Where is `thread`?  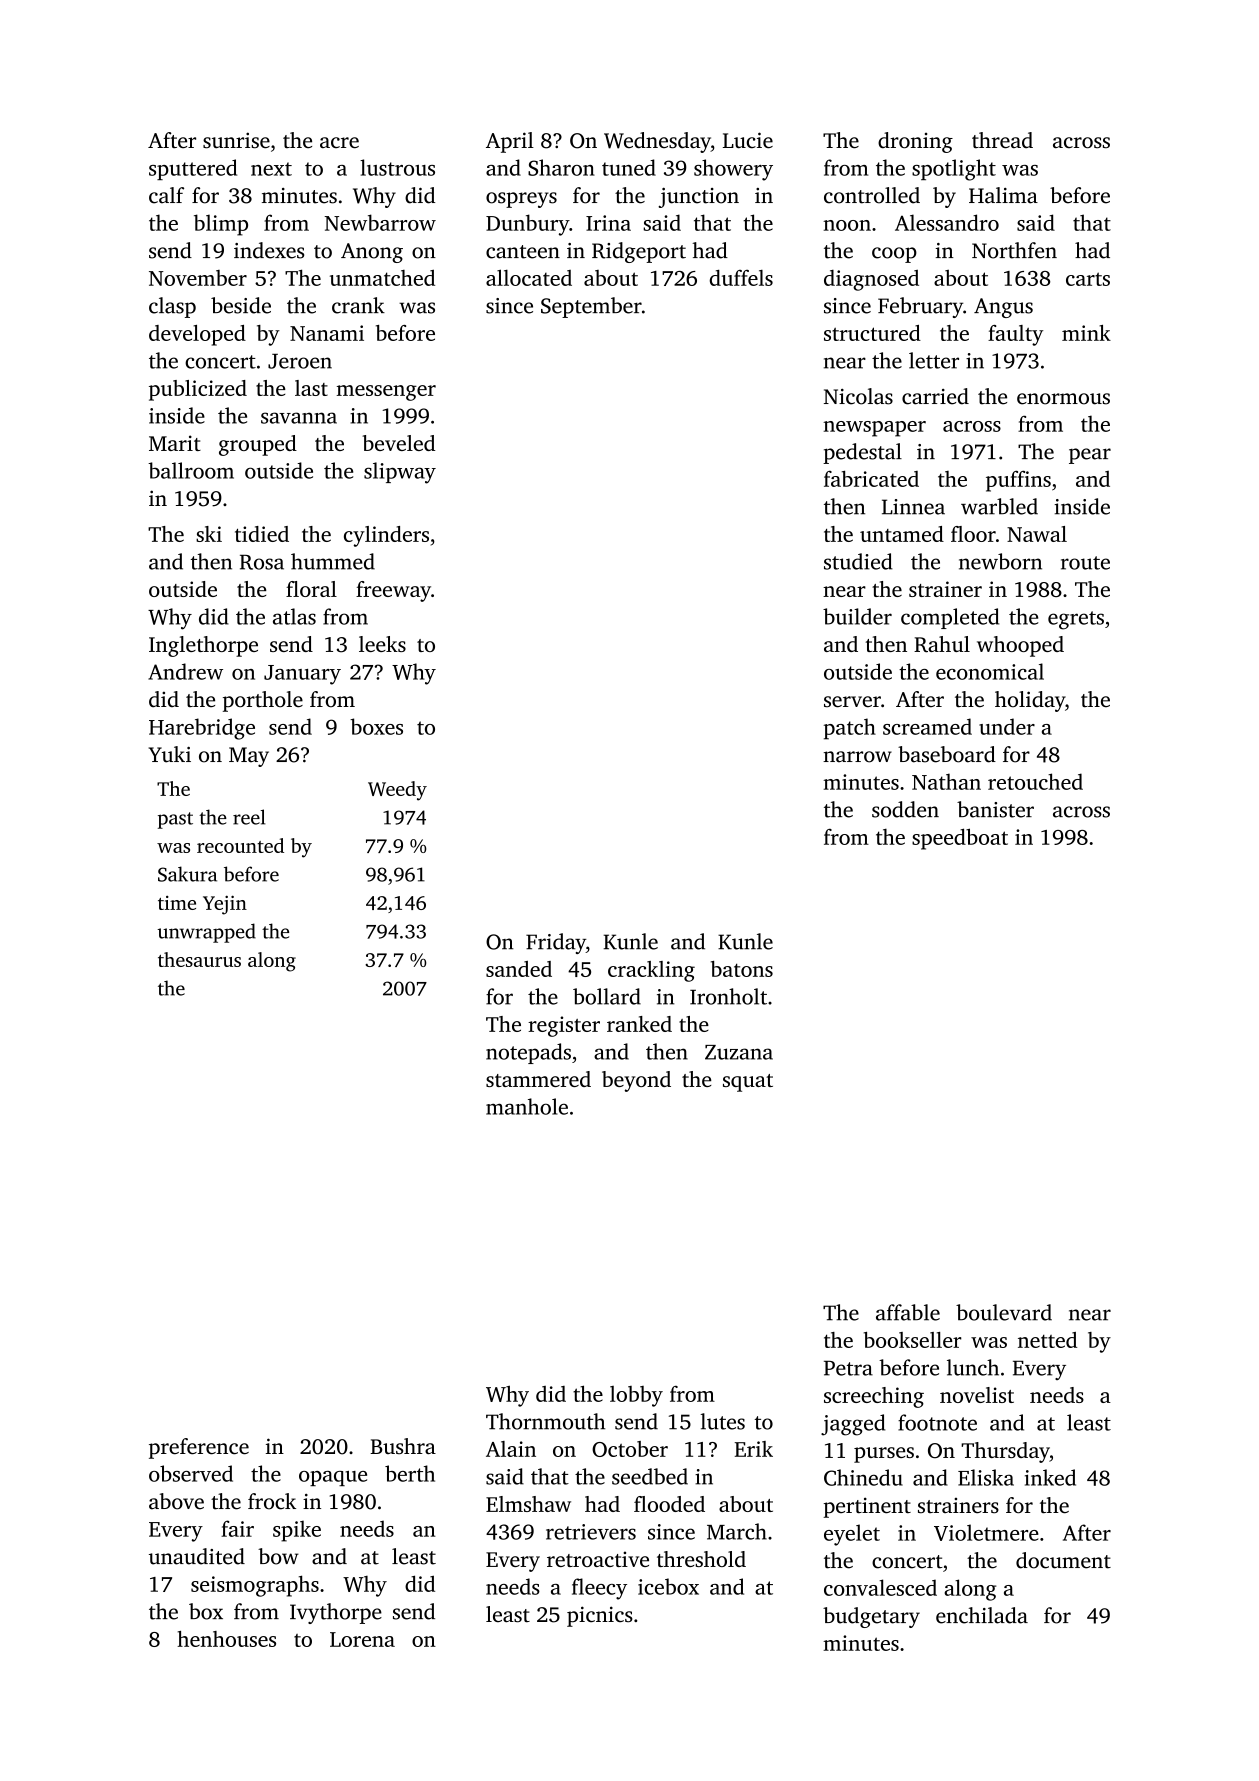
thread is located at coordinates (1002, 140).
